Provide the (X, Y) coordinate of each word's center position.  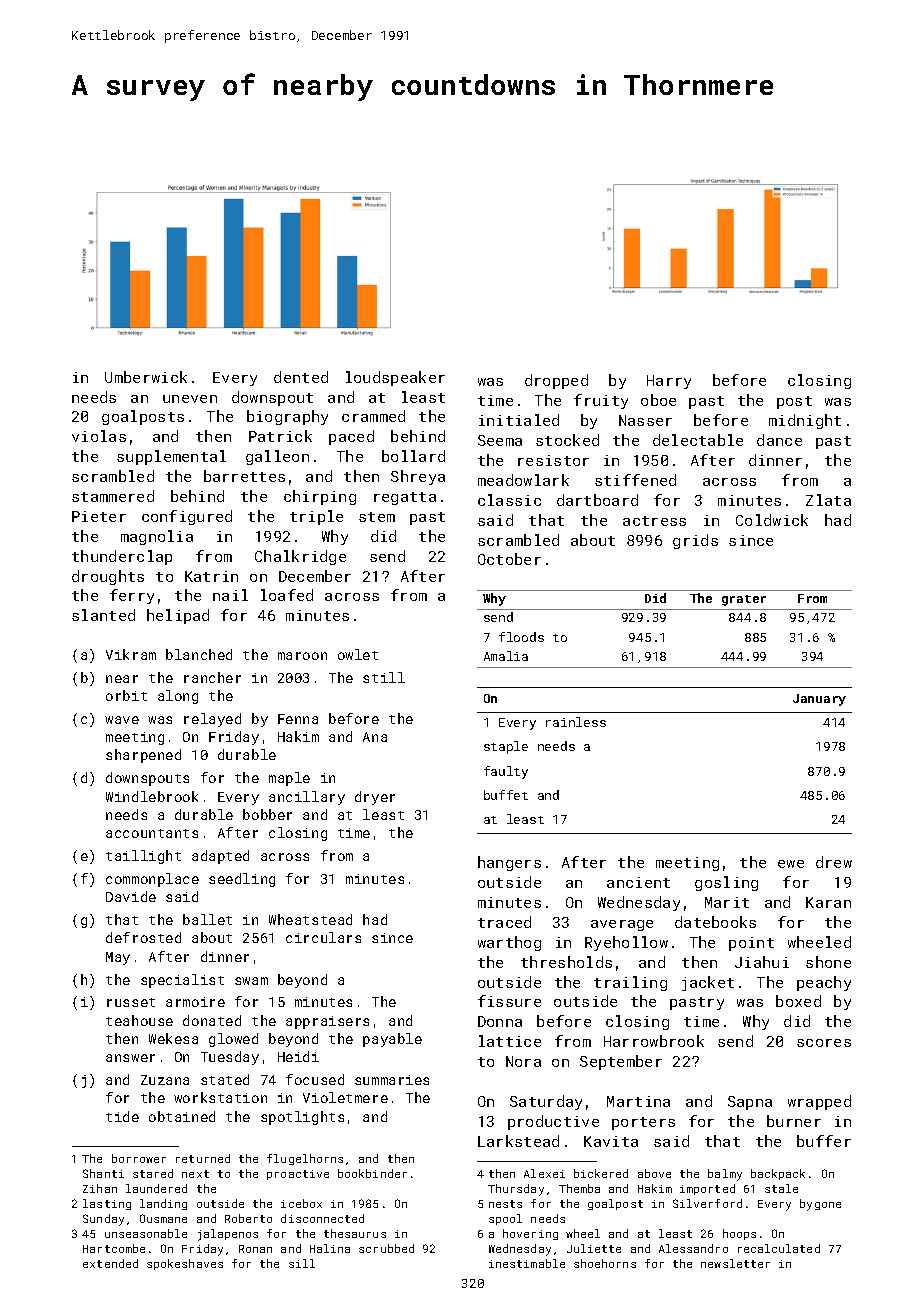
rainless (576, 722)
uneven (190, 399)
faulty (506, 772)
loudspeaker (395, 378)
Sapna (750, 1103)
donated (212, 1020)
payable (392, 1040)
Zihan (100, 1188)
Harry (669, 382)
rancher (212, 677)
